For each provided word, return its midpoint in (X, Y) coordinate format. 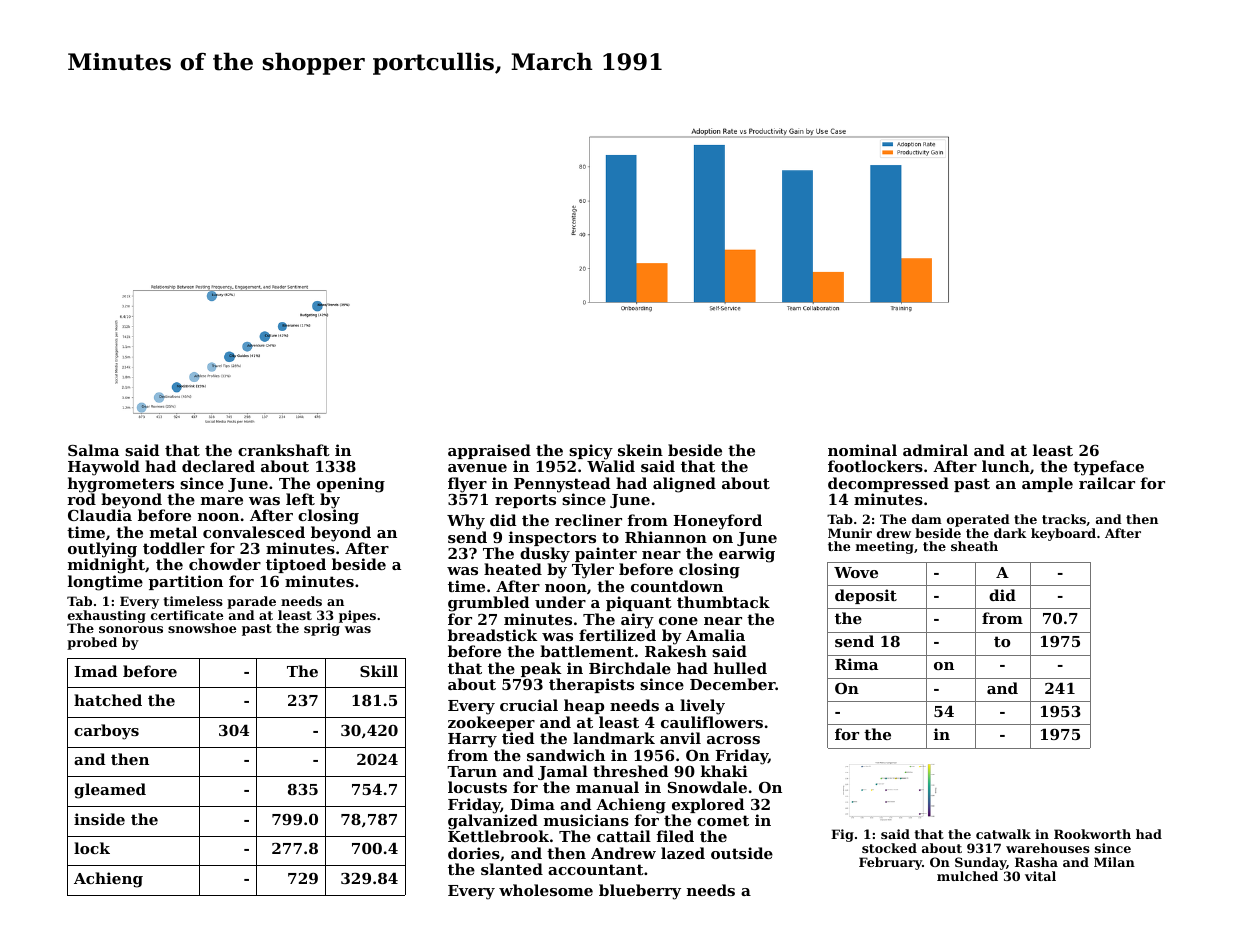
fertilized (617, 635)
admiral (935, 450)
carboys (106, 732)
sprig (322, 629)
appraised (489, 451)
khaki (724, 771)
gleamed (110, 791)
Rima (856, 664)
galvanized (494, 822)
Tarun (472, 771)
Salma (93, 450)
